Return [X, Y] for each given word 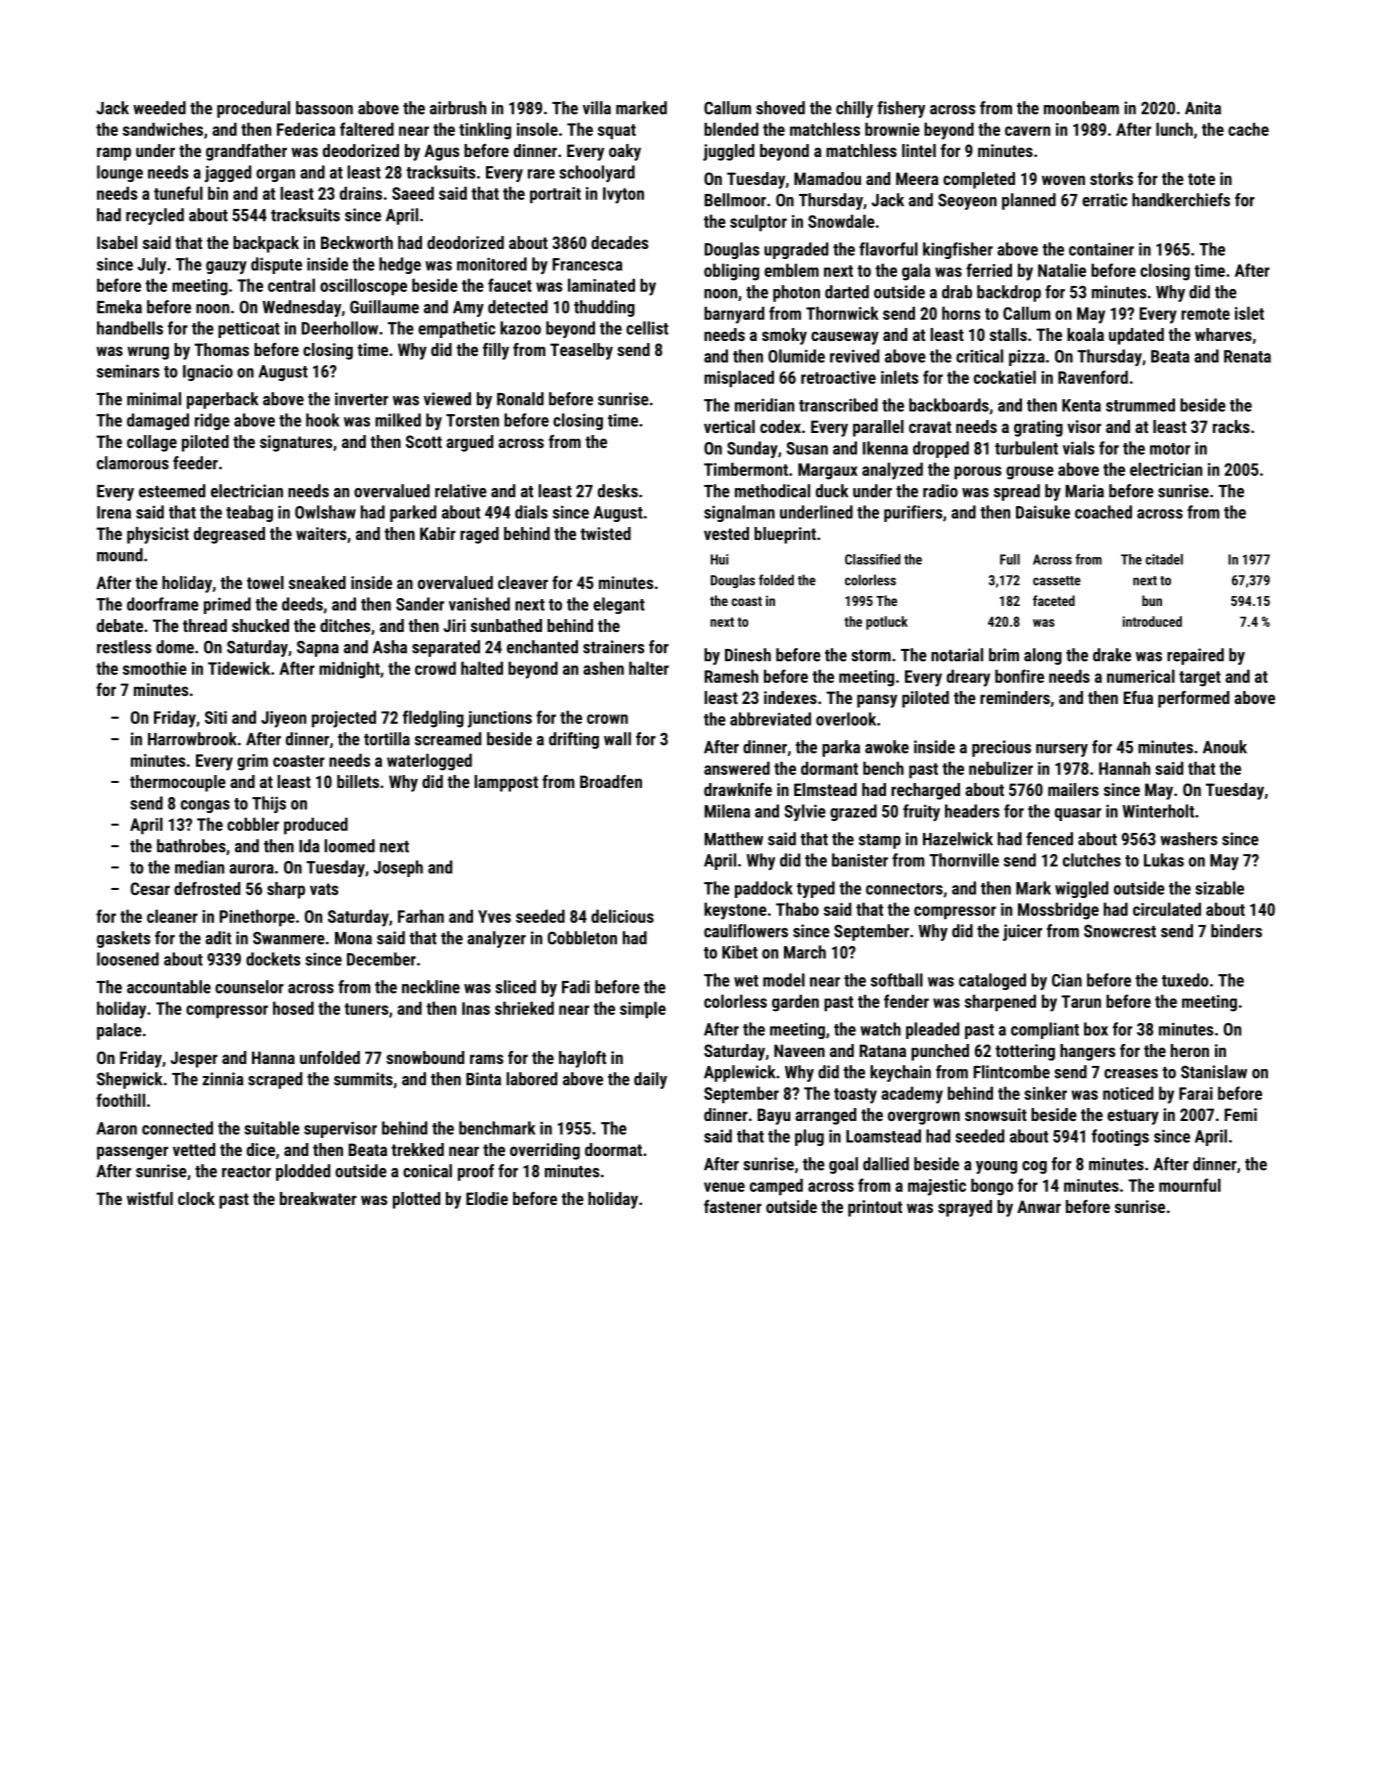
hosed [293, 1008]
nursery [1062, 750]
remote [1205, 314]
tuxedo [1185, 980]
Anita [1203, 108]
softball [897, 980]
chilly [854, 109]
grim [252, 762]
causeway [845, 338]
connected [177, 1128]
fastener [733, 1206]
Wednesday [301, 308]
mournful [1190, 1185]
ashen [603, 668]
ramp [114, 154]
